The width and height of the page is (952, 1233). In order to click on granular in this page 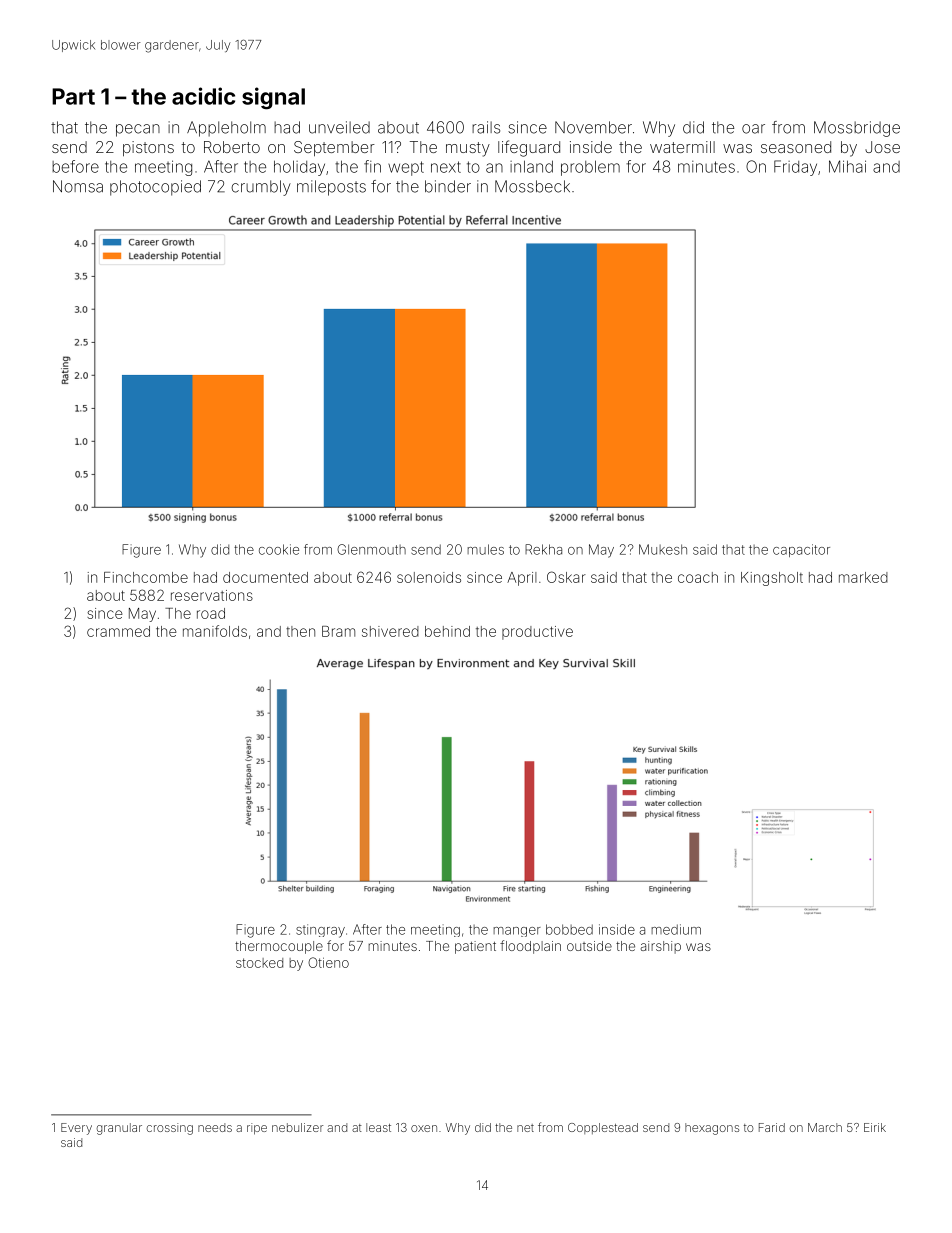, I will do `click(119, 1129)`.
